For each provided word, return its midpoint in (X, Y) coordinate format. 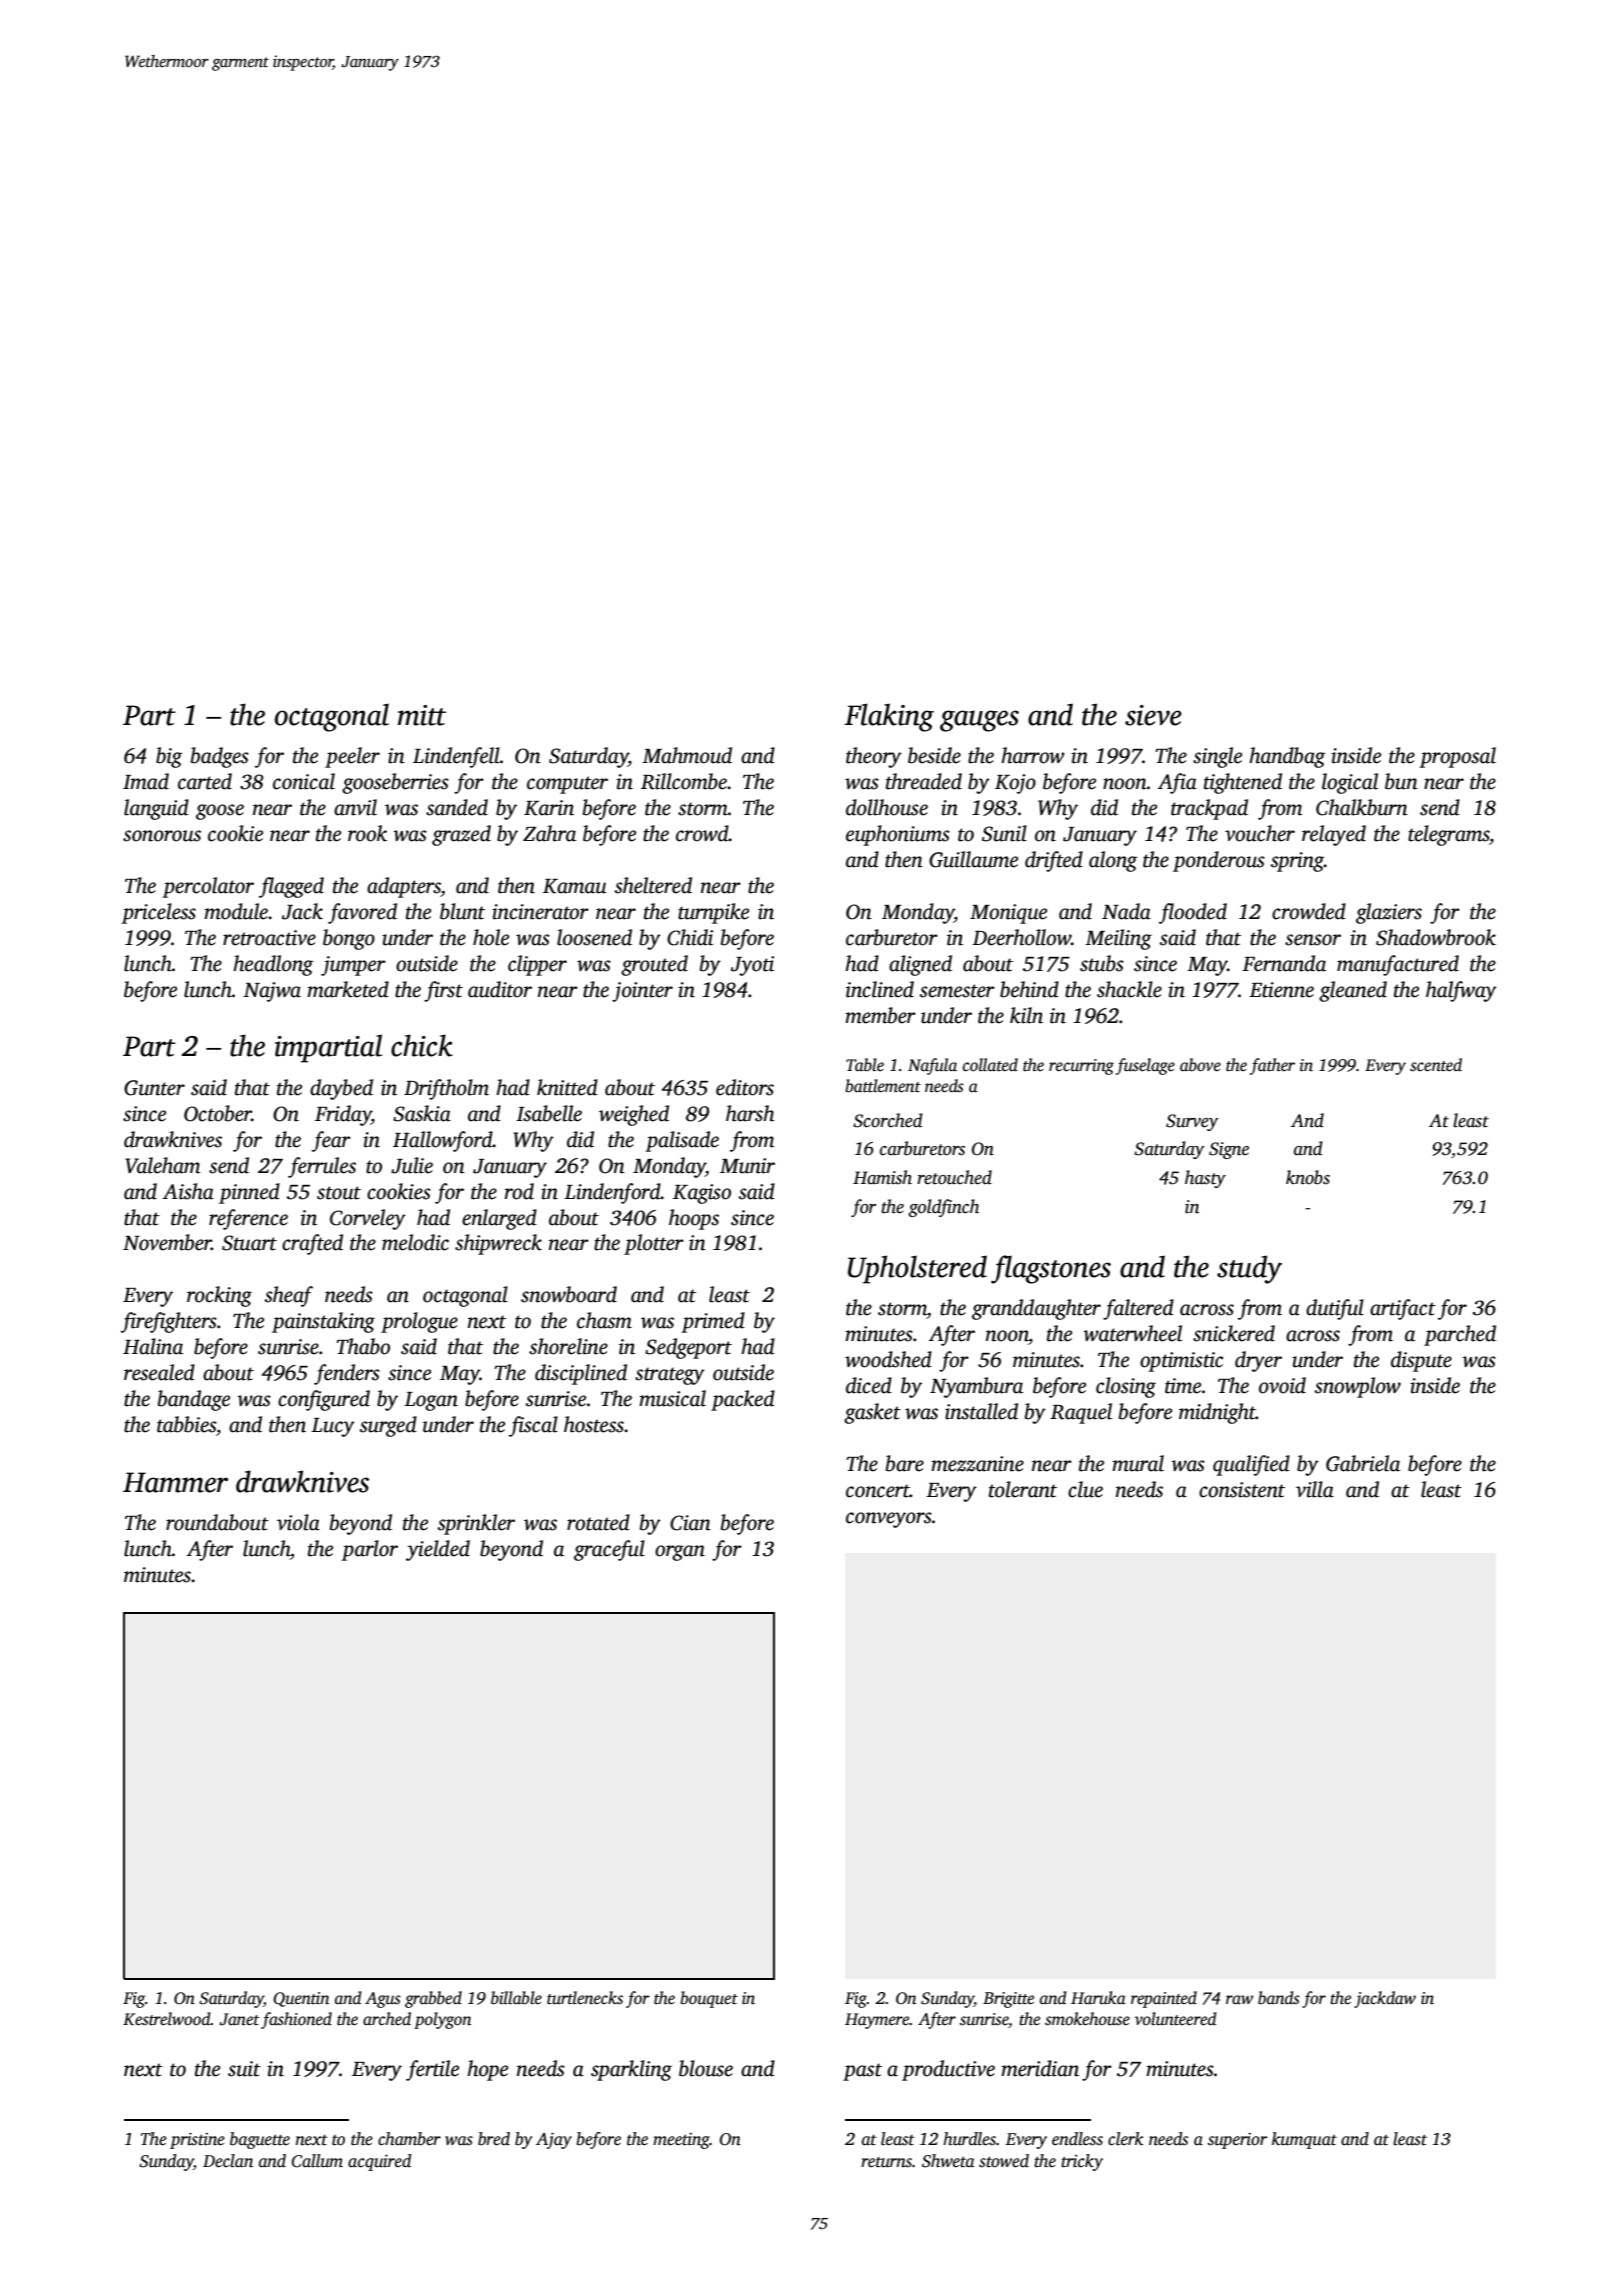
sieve (1153, 715)
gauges (979, 721)
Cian (690, 1523)
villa (1315, 1489)
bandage (194, 1400)
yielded (438, 1550)
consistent (1242, 1490)
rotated (598, 1522)
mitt (422, 715)
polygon (442, 2020)
